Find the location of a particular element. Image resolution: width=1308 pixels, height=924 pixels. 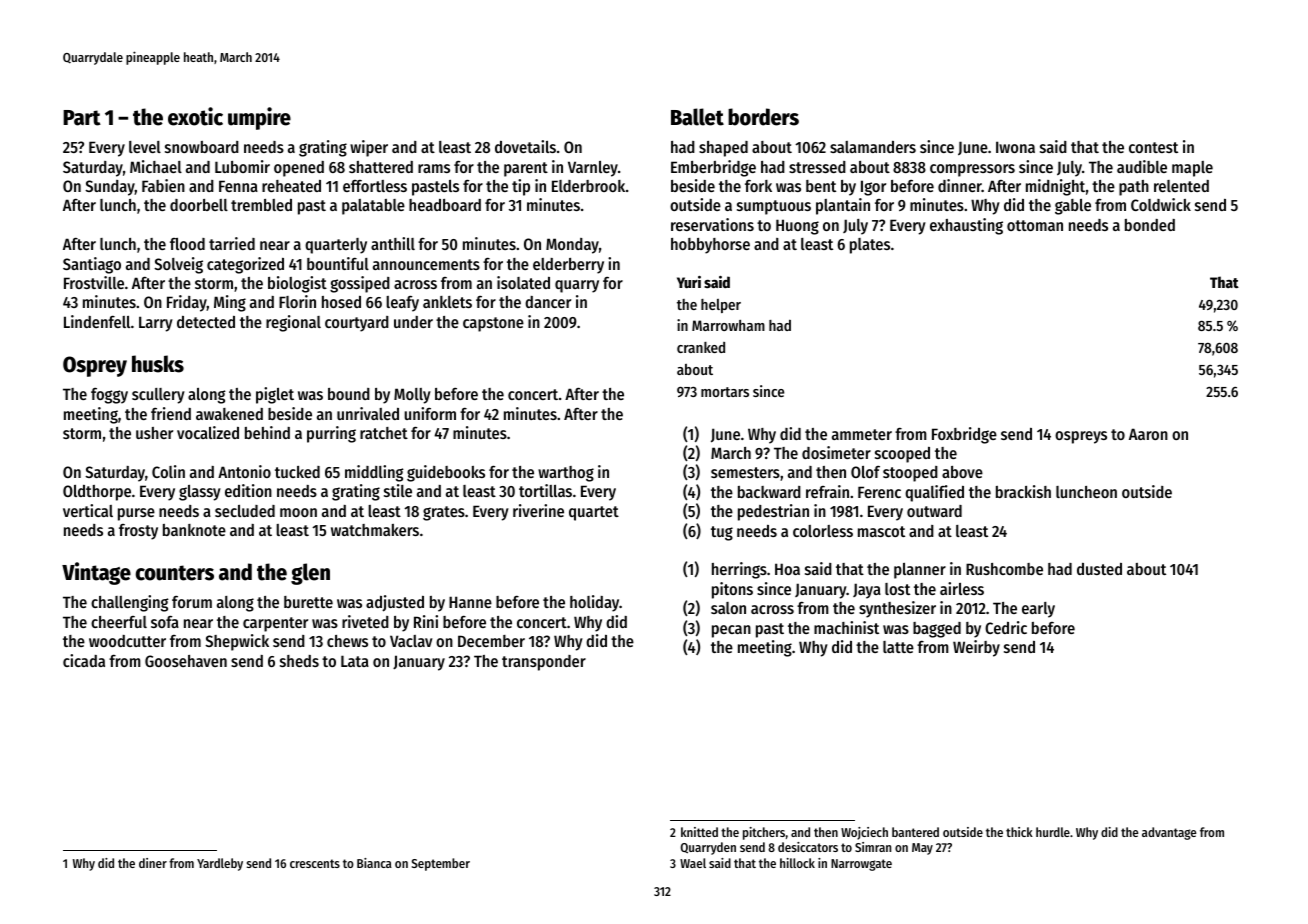

audible is located at coordinates (1142, 166).
